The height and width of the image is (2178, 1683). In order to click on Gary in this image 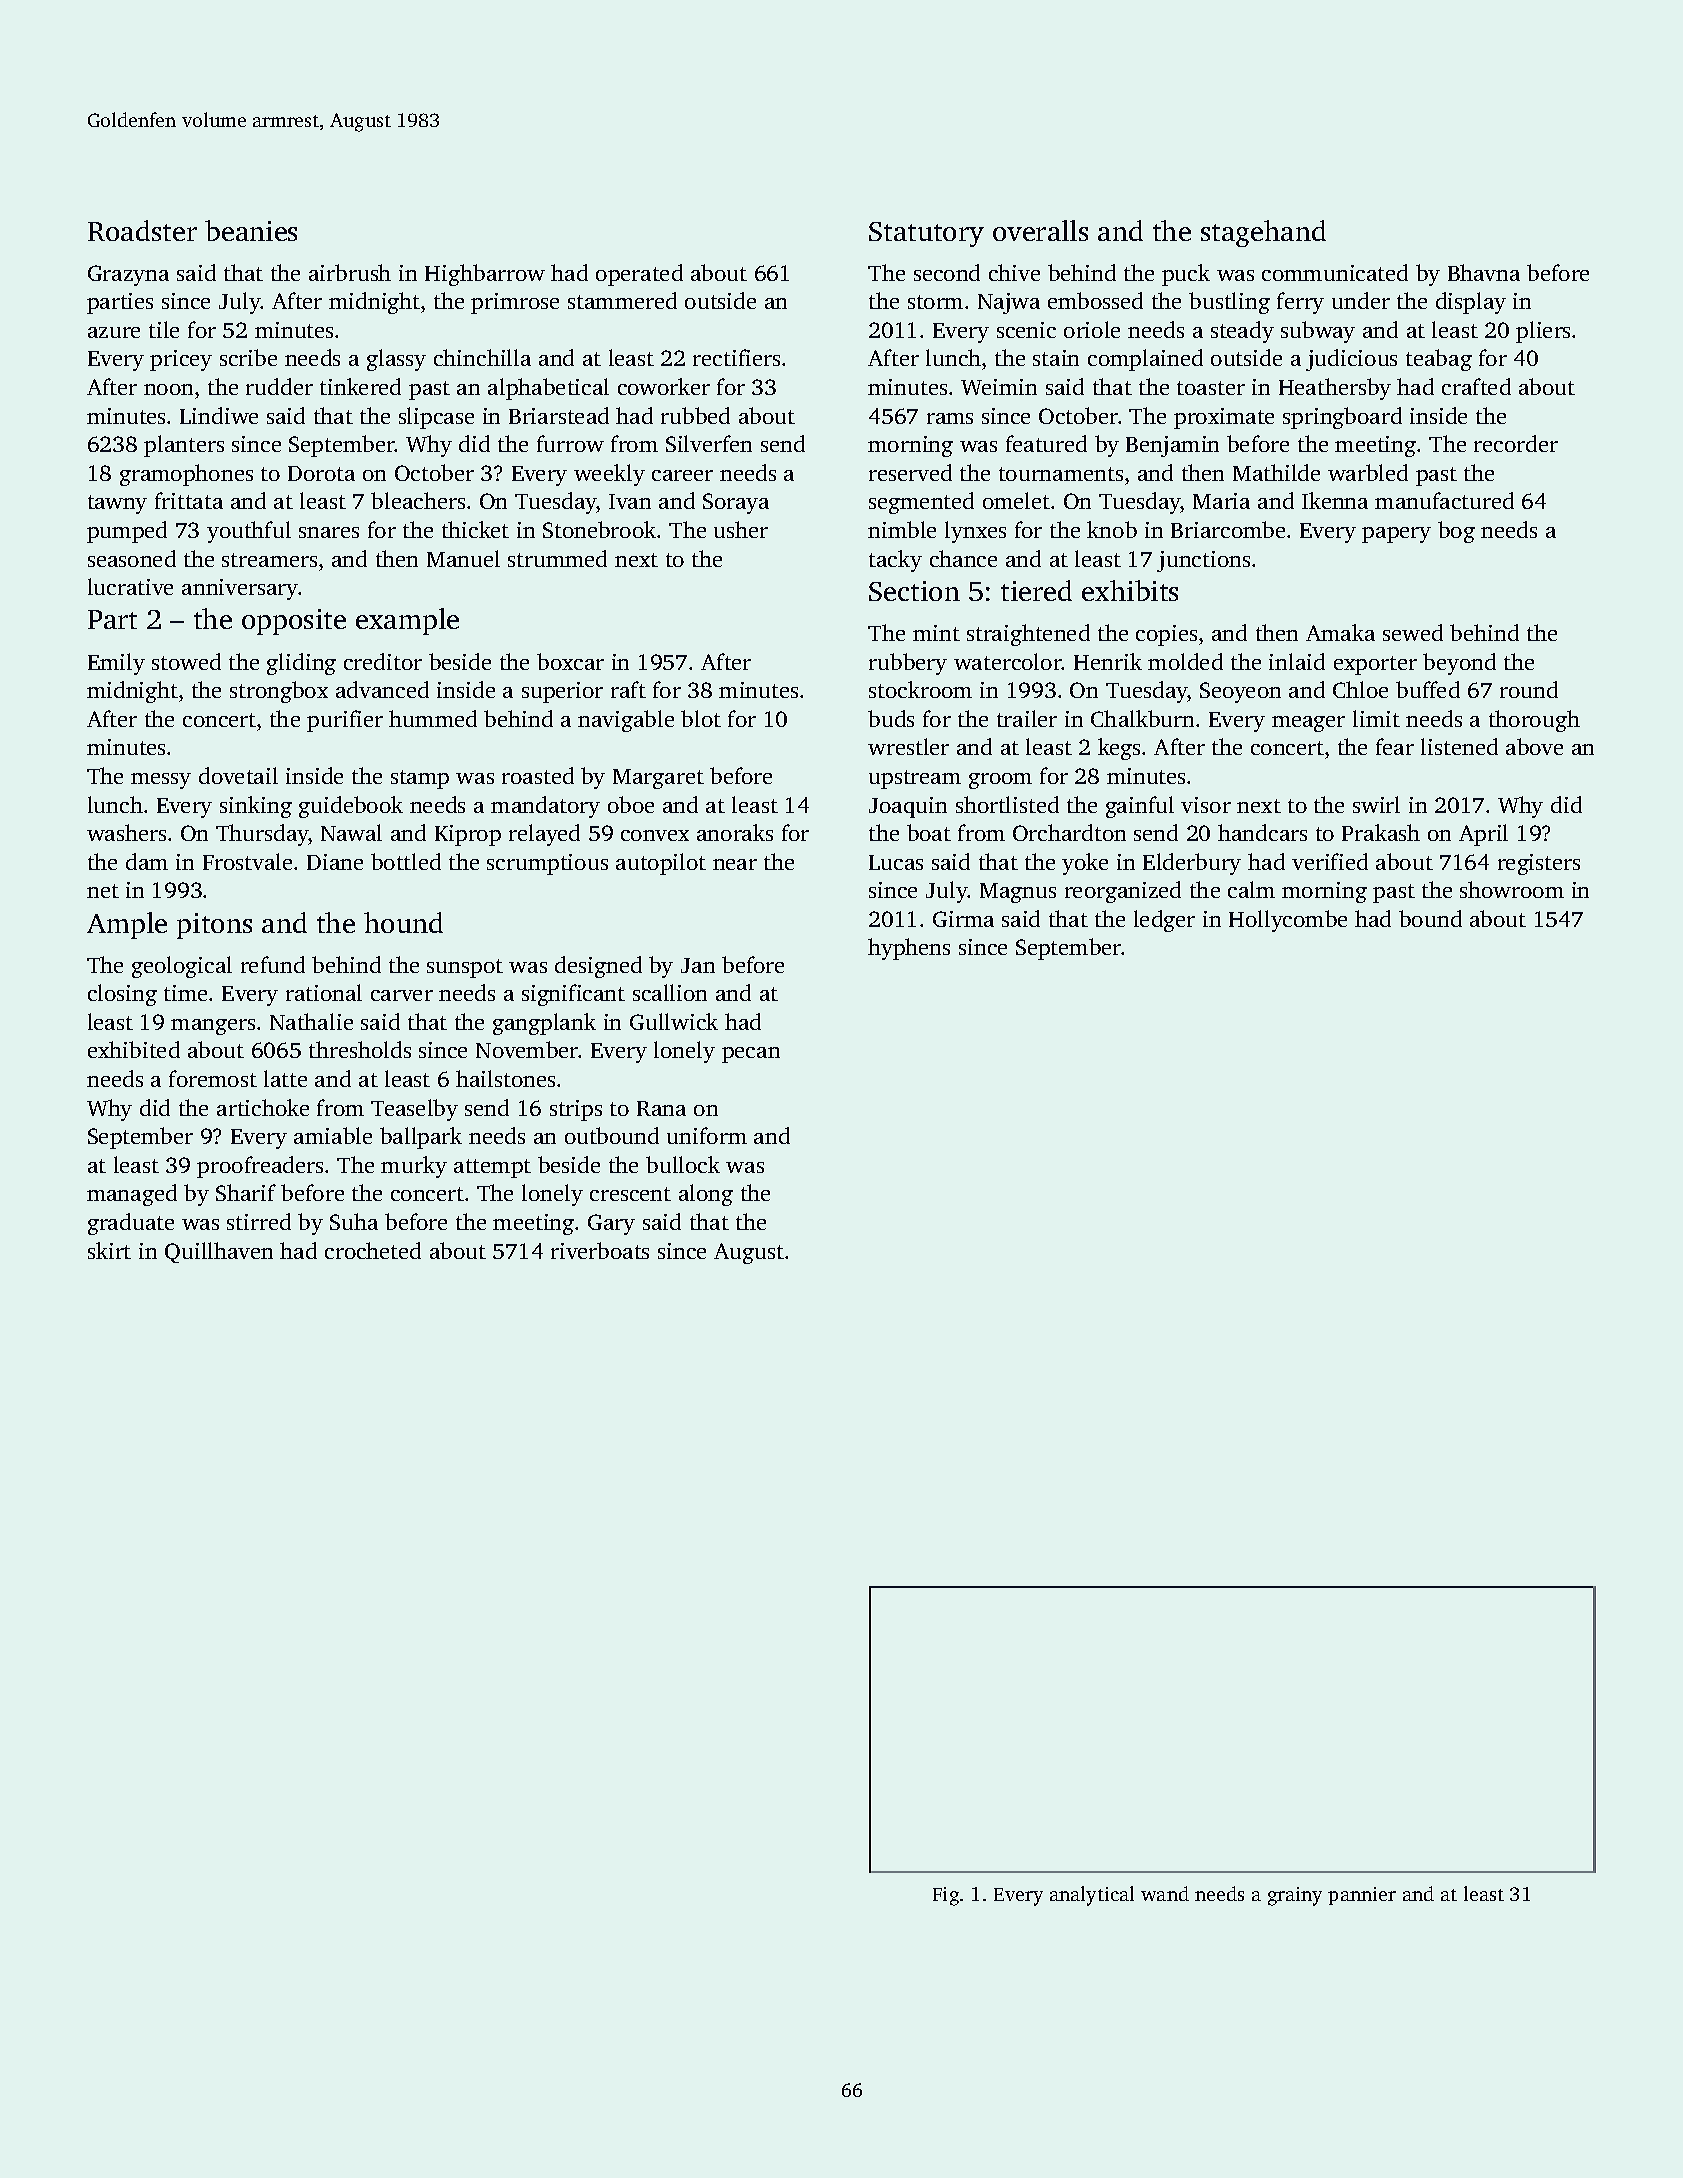, I will do `click(611, 1224)`.
